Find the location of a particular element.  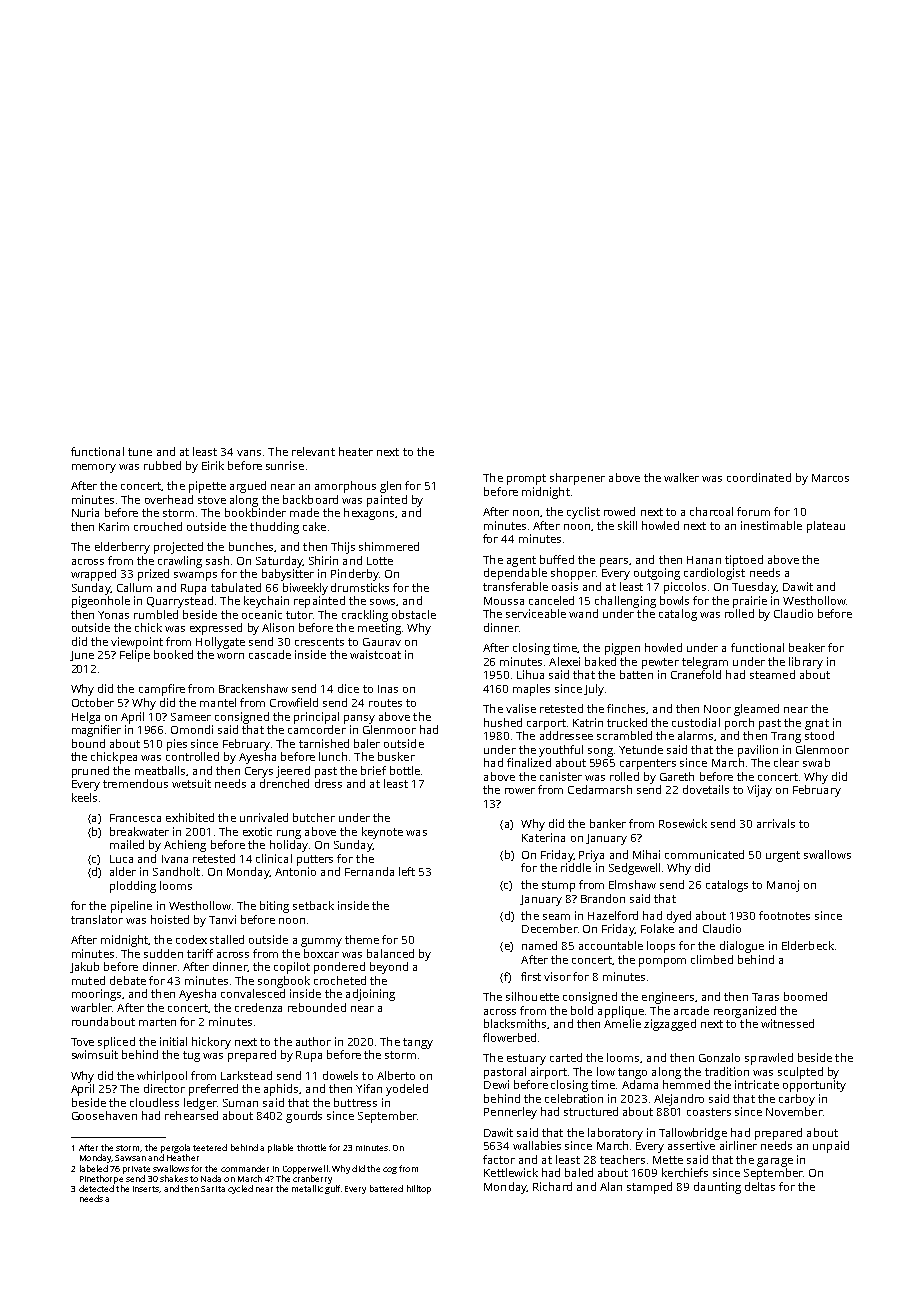

Ivana is located at coordinates (175, 859).
